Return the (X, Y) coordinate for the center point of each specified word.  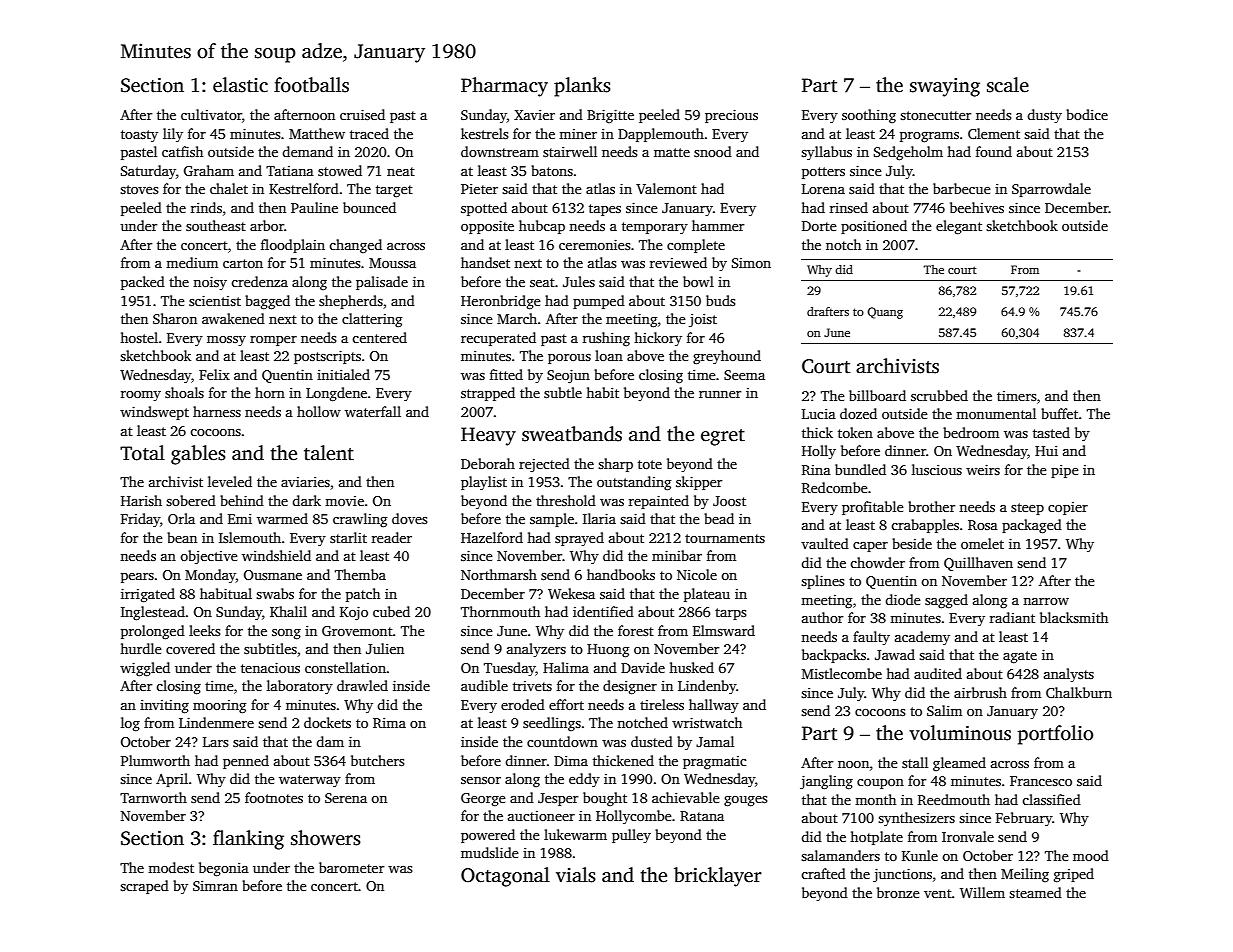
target (394, 191)
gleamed (959, 764)
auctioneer (541, 816)
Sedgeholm (908, 153)
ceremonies (595, 244)
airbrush (980, 692)
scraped (144, 887)
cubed (391, 611)
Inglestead (153, 613)
